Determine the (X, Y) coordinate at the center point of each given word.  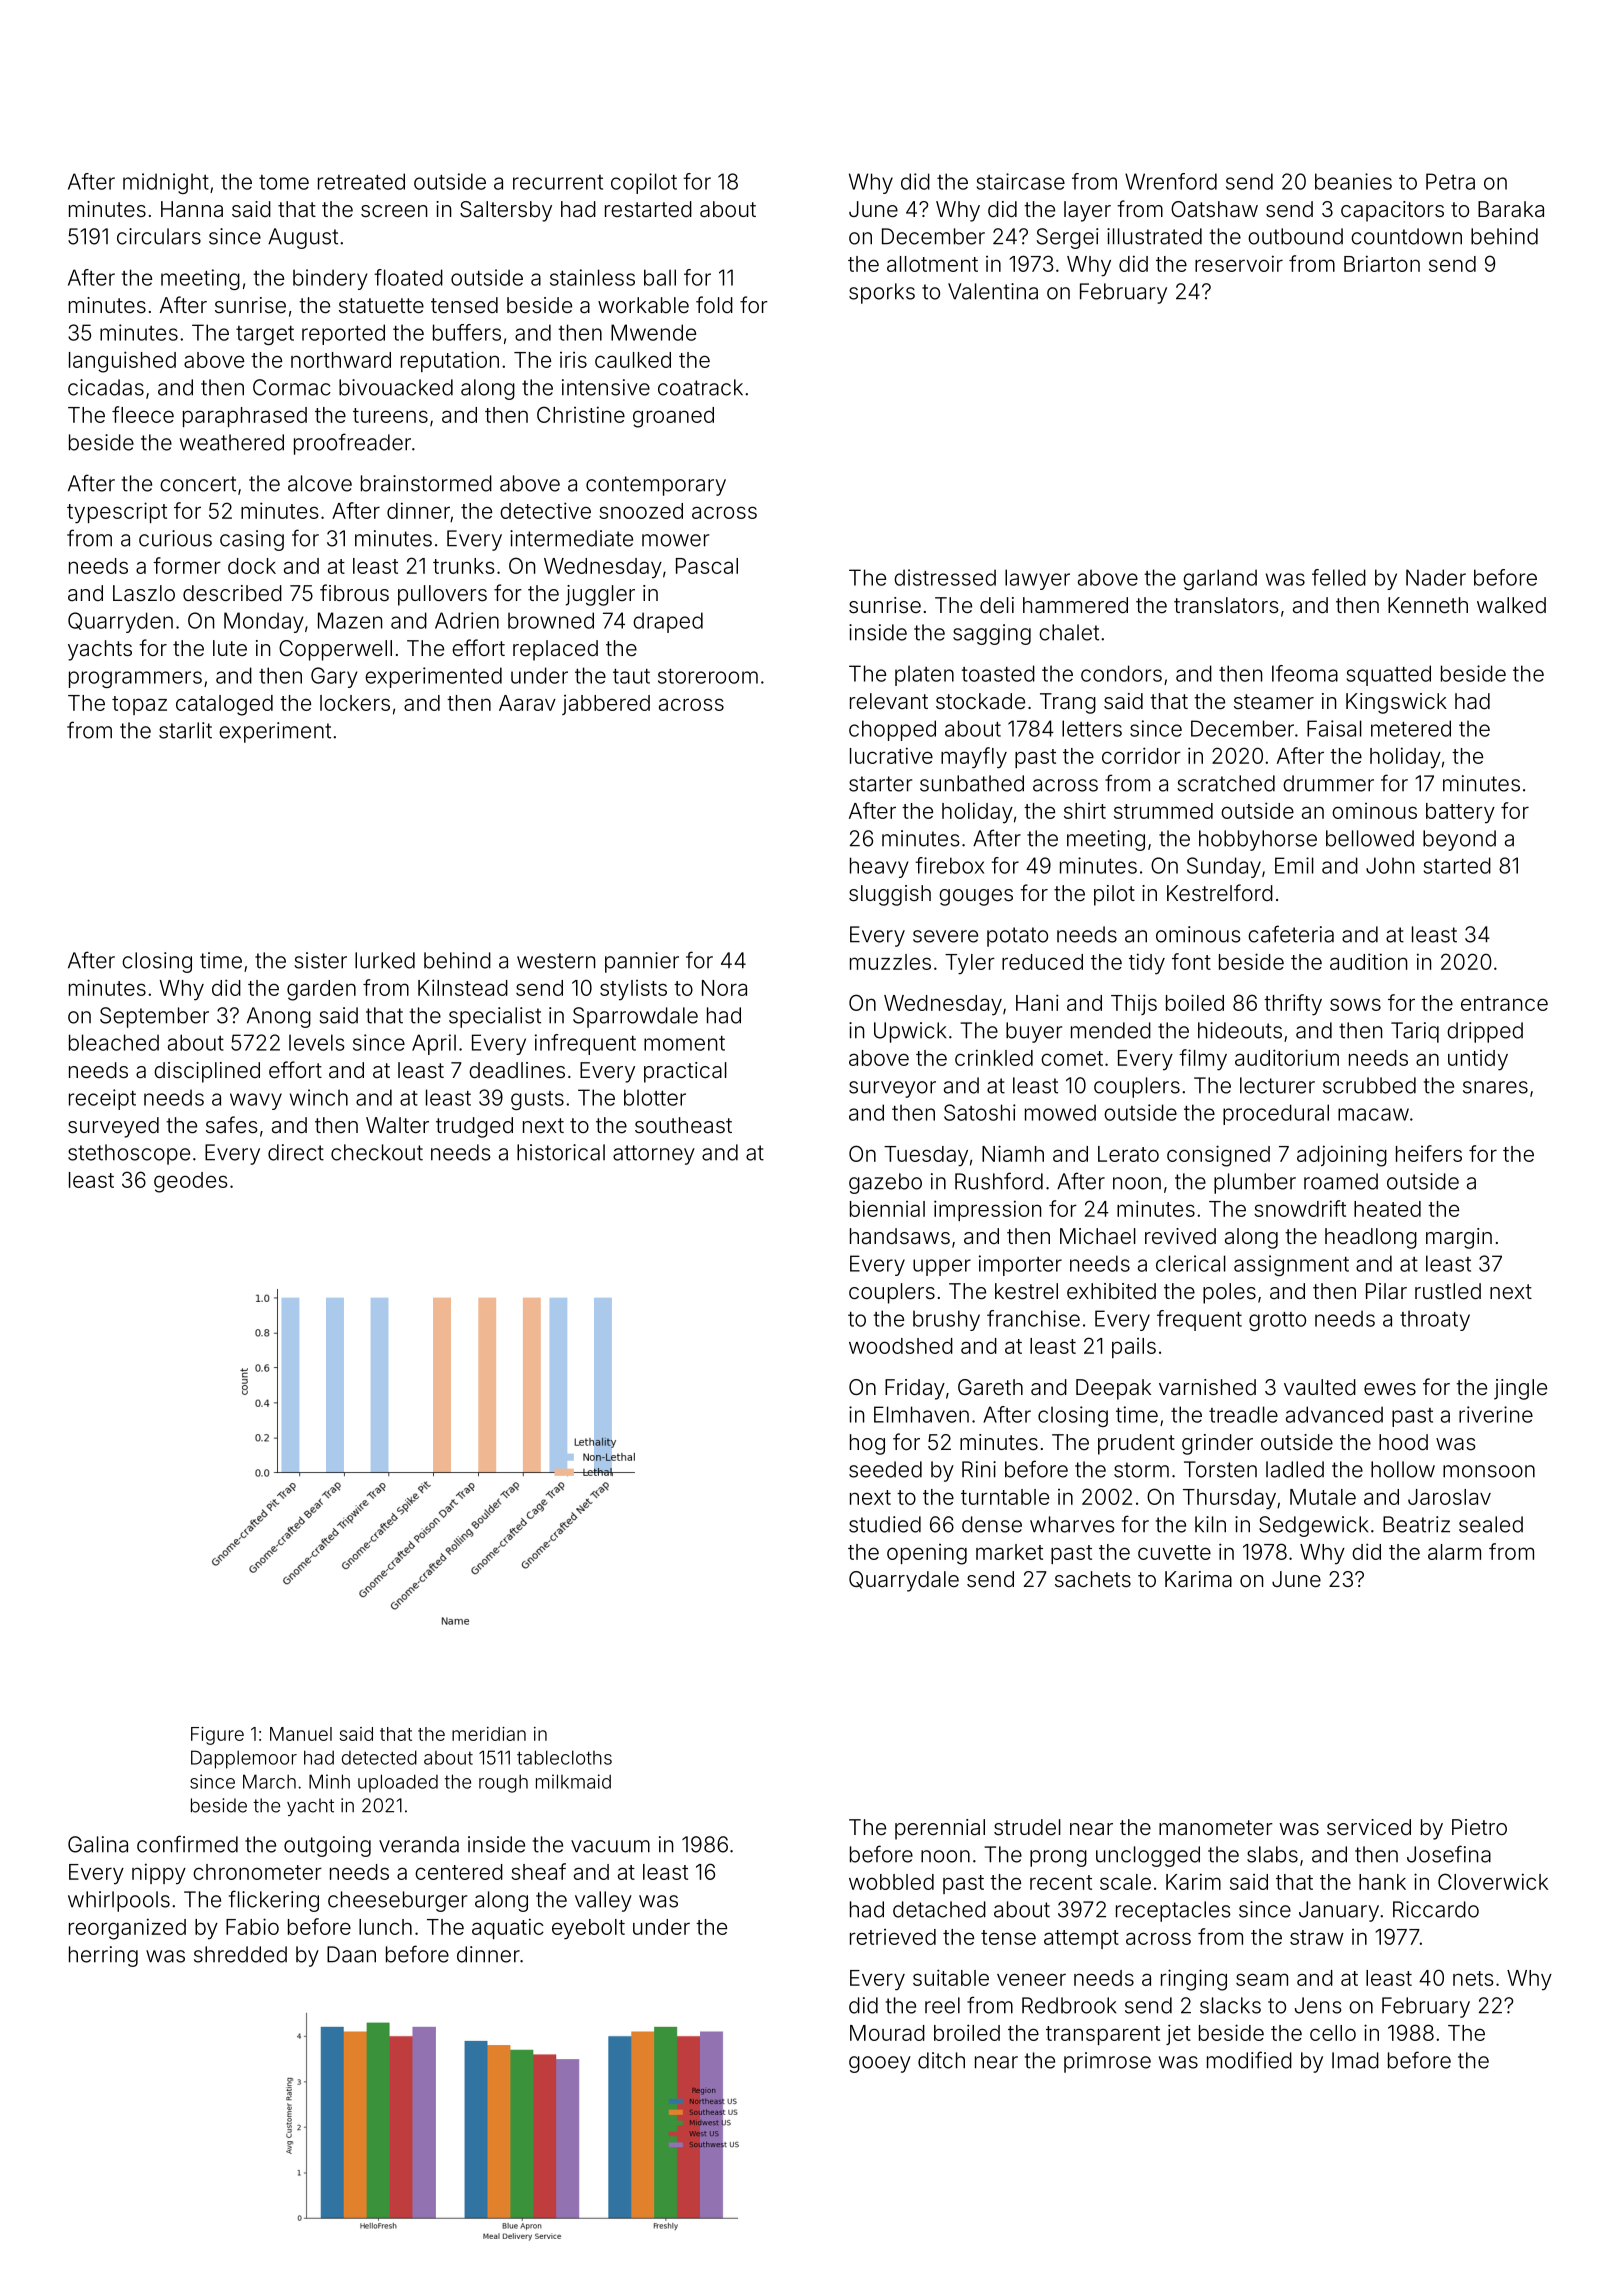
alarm (1454, 1552)
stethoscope (129, 1154)
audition (1368, 961)
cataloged (224, 705)
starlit (185, 730)
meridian (489, 1734)
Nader (1436, 577)
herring (103, 1956)
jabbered (606, 705)
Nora (724, 988)
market (1009, 1552)
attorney (654, 1155)
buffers (467, 332)
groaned (673, 417)
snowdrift (1300, 1208)
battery (1460, 813)
